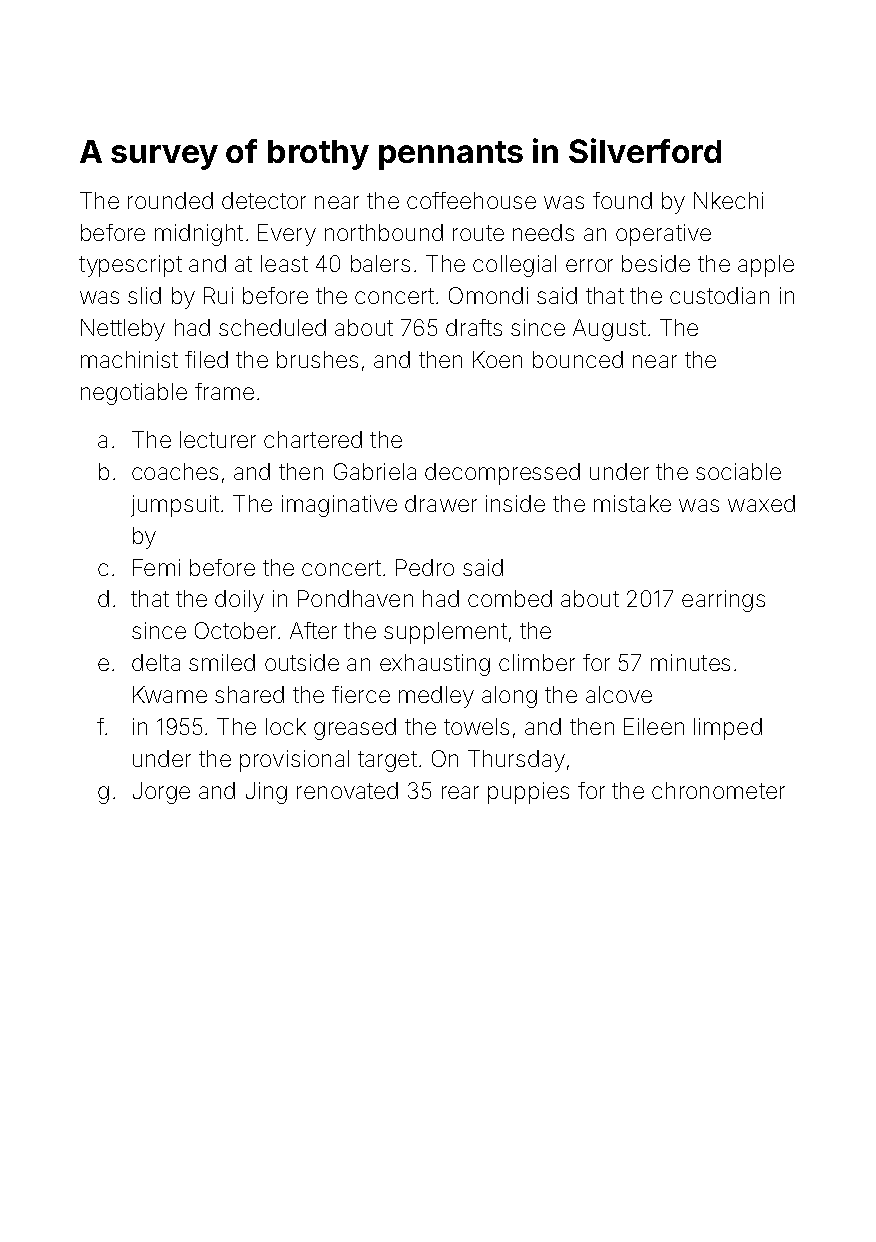  What do you see at coordinates (156, 567) in the document?
I see `Femi` at bounding box center [156, 567].
